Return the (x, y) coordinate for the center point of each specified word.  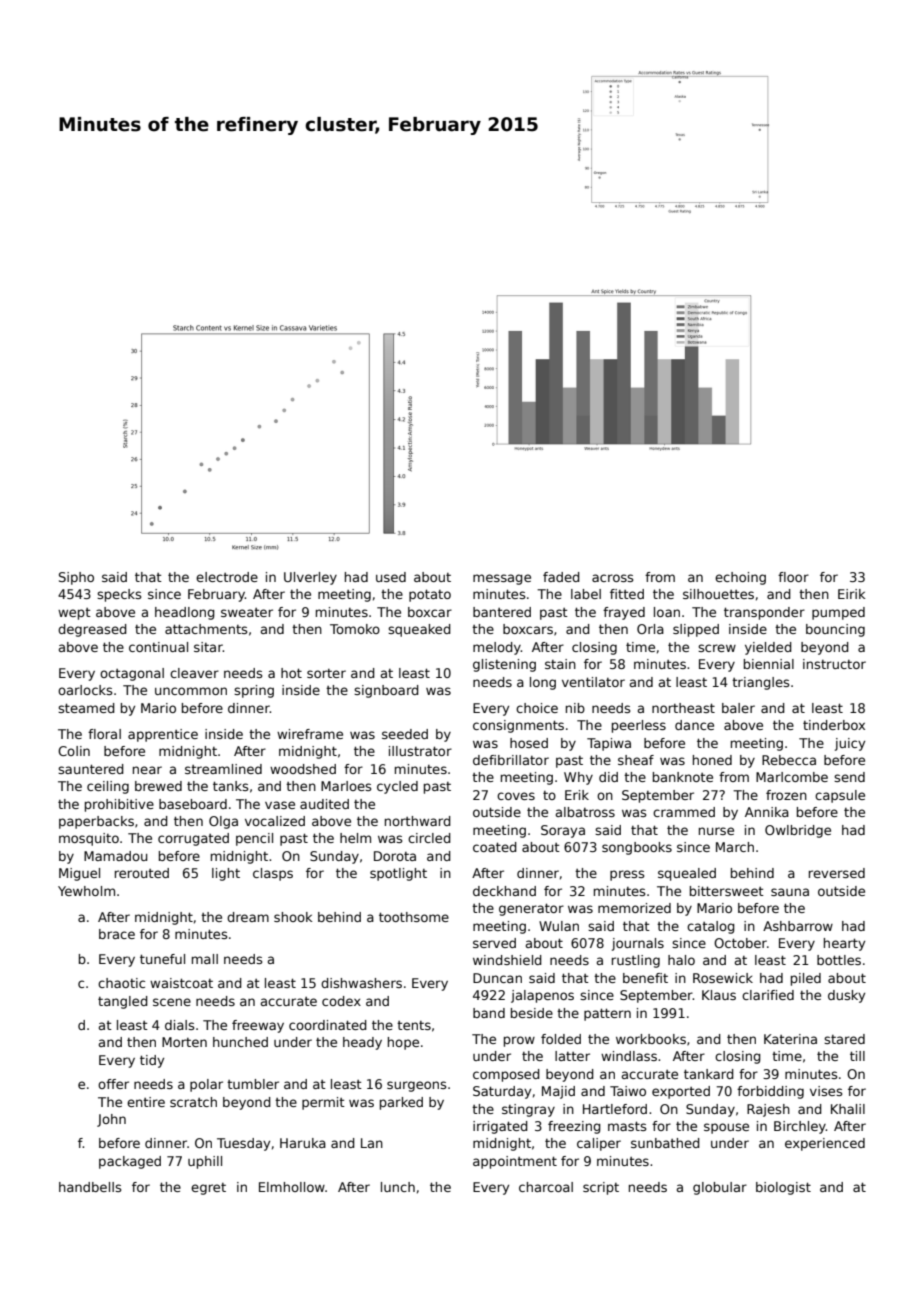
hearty (844, 944)
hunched (240, 1042)
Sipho (76, 578)
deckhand (504, 891)
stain (560, 664)
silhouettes (718, 594)
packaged (130, 1162)
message (502, 579)
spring (254, 691)
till (857, 1056)
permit (323, 1103)
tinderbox (834, 725)
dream (248, 917)
